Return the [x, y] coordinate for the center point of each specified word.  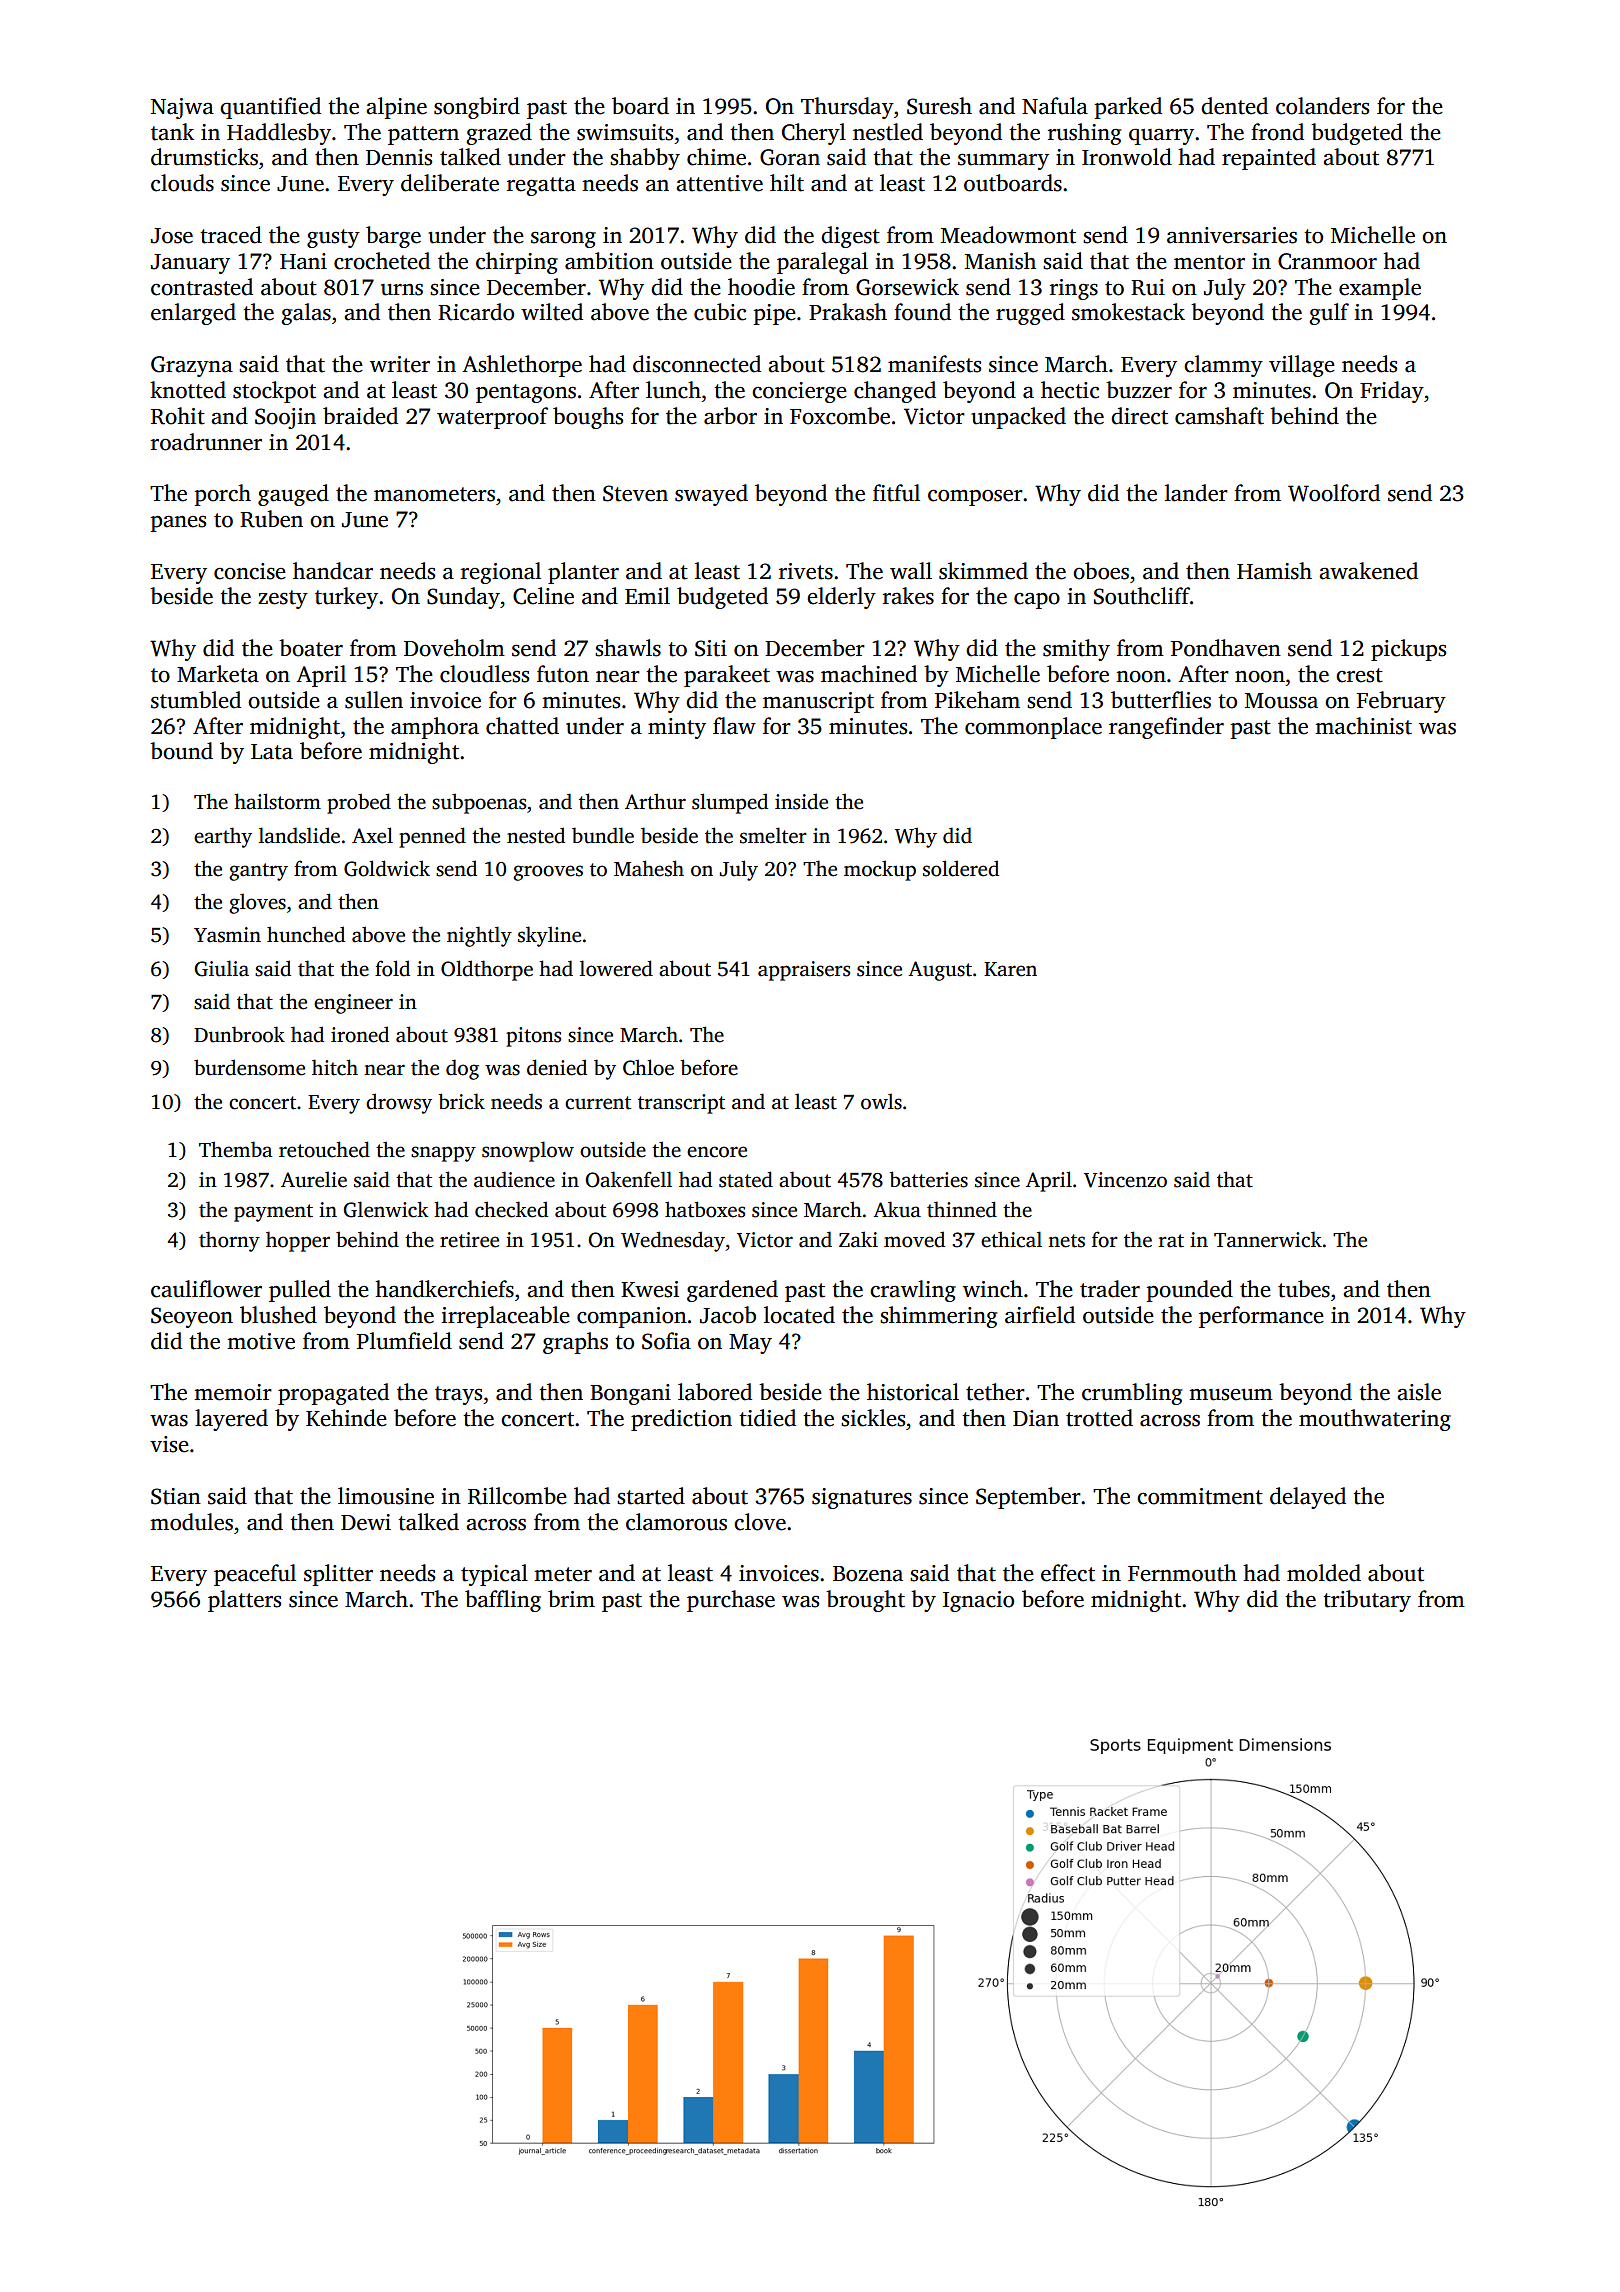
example [1380, 289]
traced [231, 235]
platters [244, 1601]
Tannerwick [1268, 1239]
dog [462, 1069]
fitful [896, 493]
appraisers [804, 971]
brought [865, 1601]
